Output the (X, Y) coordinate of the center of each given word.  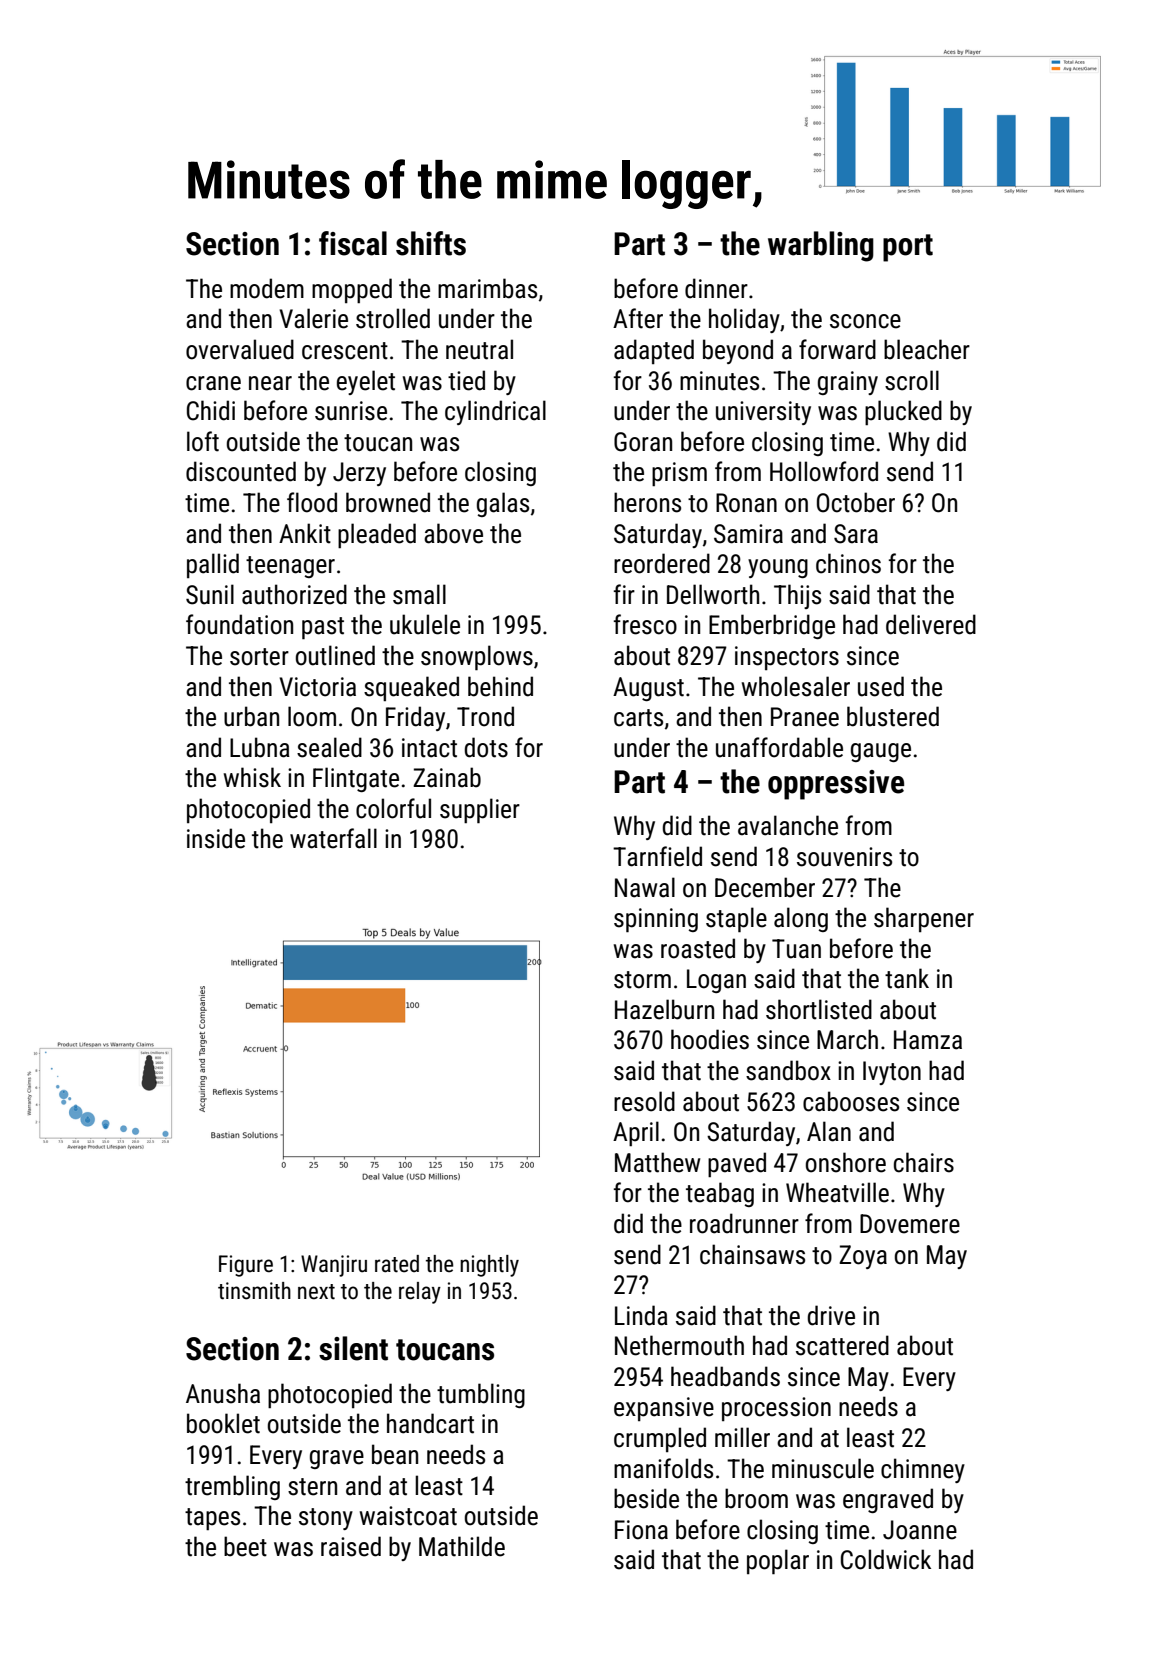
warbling (821, 246)
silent (353, 1348)
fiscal (353, 243)
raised (351, 1546)
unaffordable (779, 747)
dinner (716, 288)
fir (624, 594)
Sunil (210, 594)
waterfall (333, 838)
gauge (881, 752)
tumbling (481, 1395)
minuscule (823, 1468)
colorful (393, 808)
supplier (480, 810)
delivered (931, 624)
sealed (329, 747)
